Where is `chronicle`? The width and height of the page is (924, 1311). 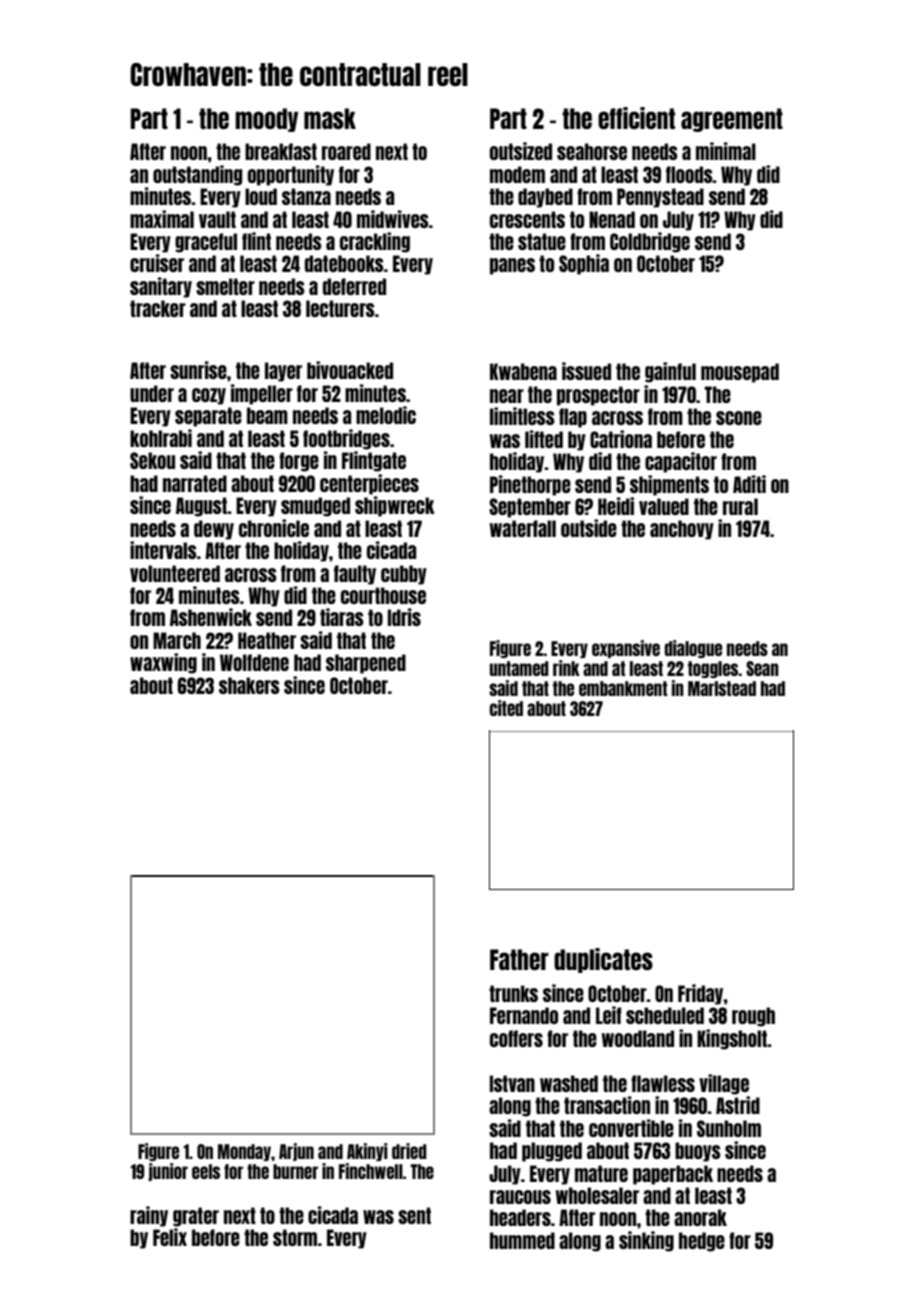
chronicle is located at coordinates (274, 528).
